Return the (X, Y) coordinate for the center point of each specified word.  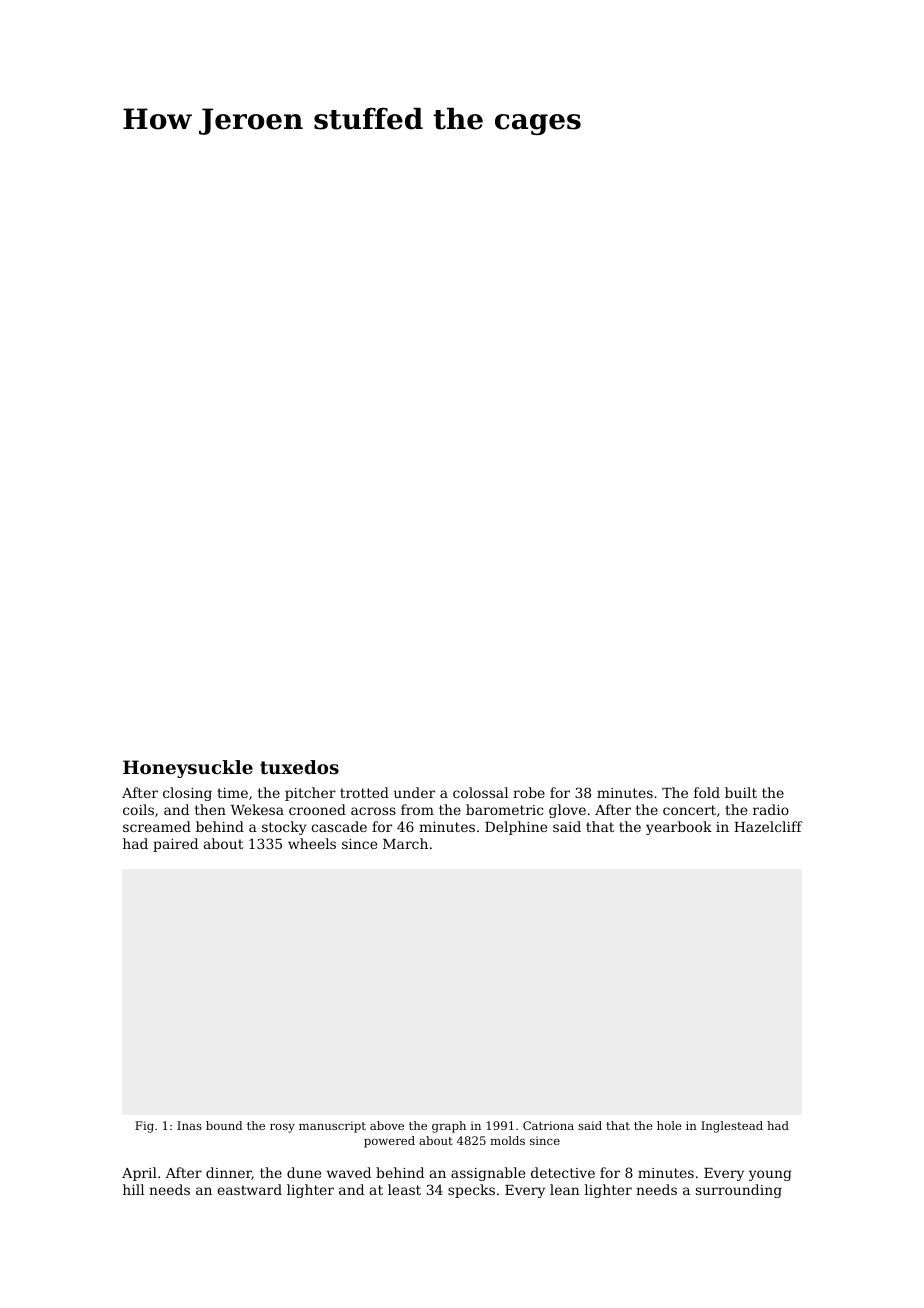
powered (389, 1142)
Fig (144, 1127)
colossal (480, 792)
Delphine (516, 828)
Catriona (548, 1125)
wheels (312, 843)
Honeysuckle (188, 769)
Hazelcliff (768, 826)
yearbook (679, 828)
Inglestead (732, 1127)
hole (669, 1125)
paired (175, 845)
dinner (229, 1173)
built (741, 792)
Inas (189, 1125)
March (405, 843)
